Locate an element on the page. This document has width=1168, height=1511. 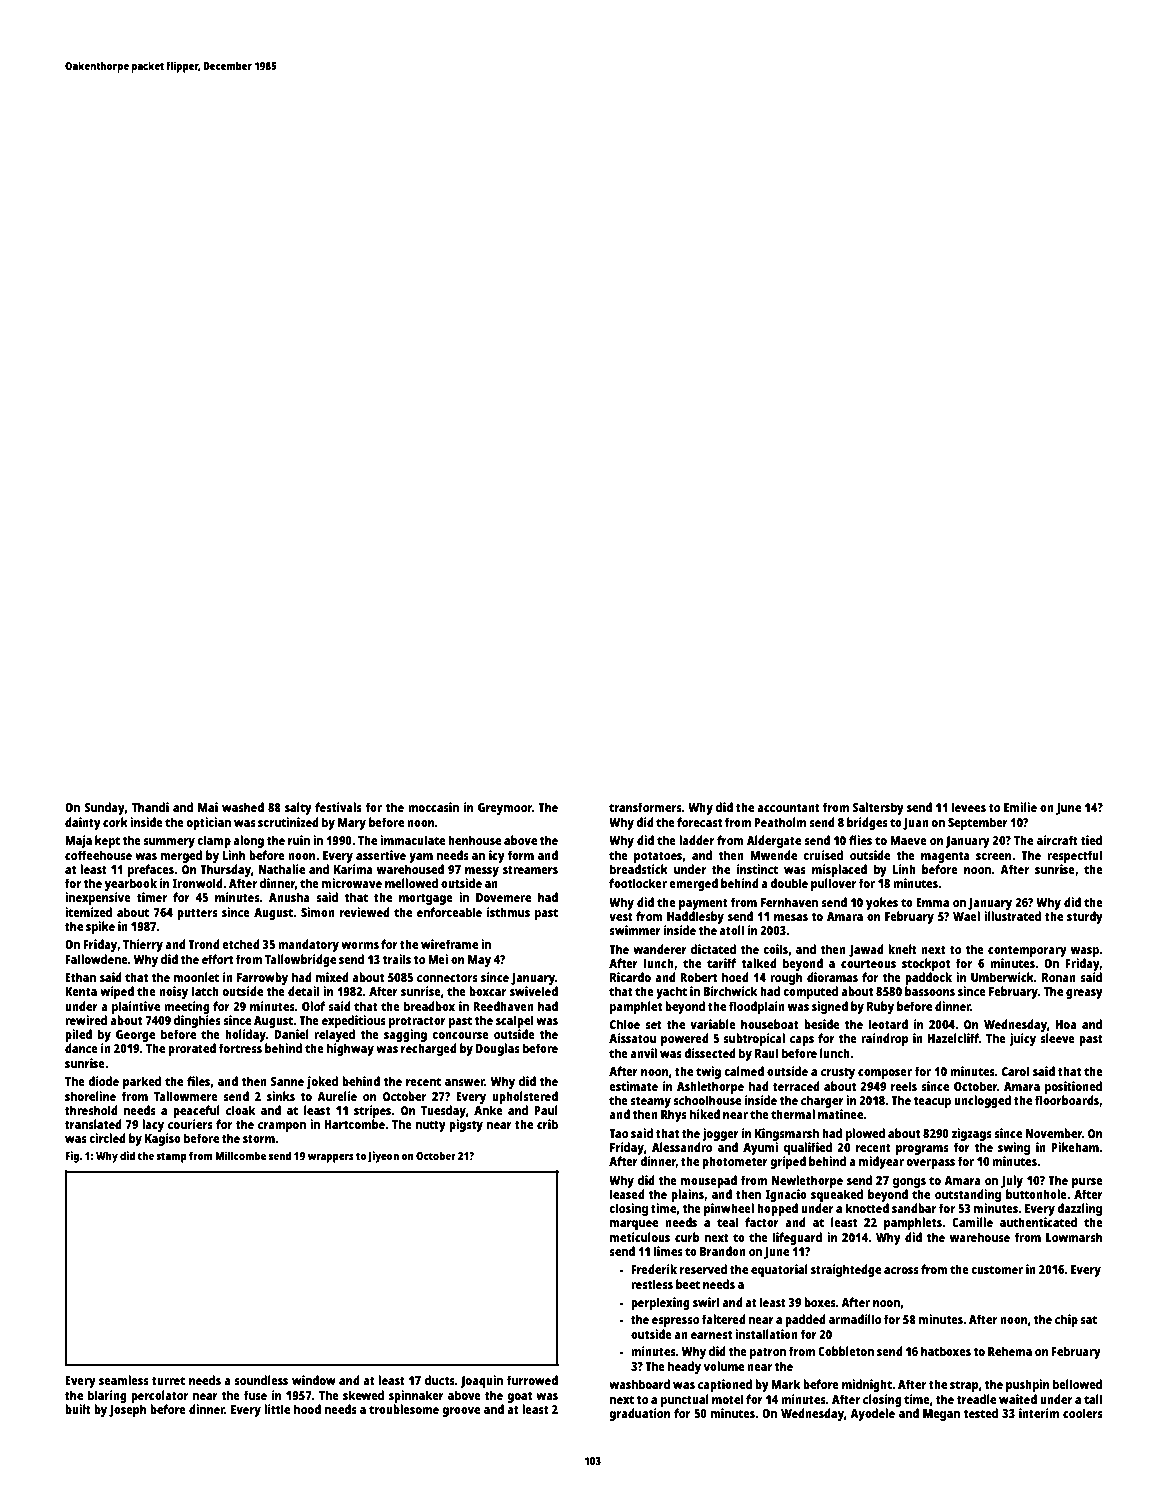
purse is located at coordinates (1087, 1183).
